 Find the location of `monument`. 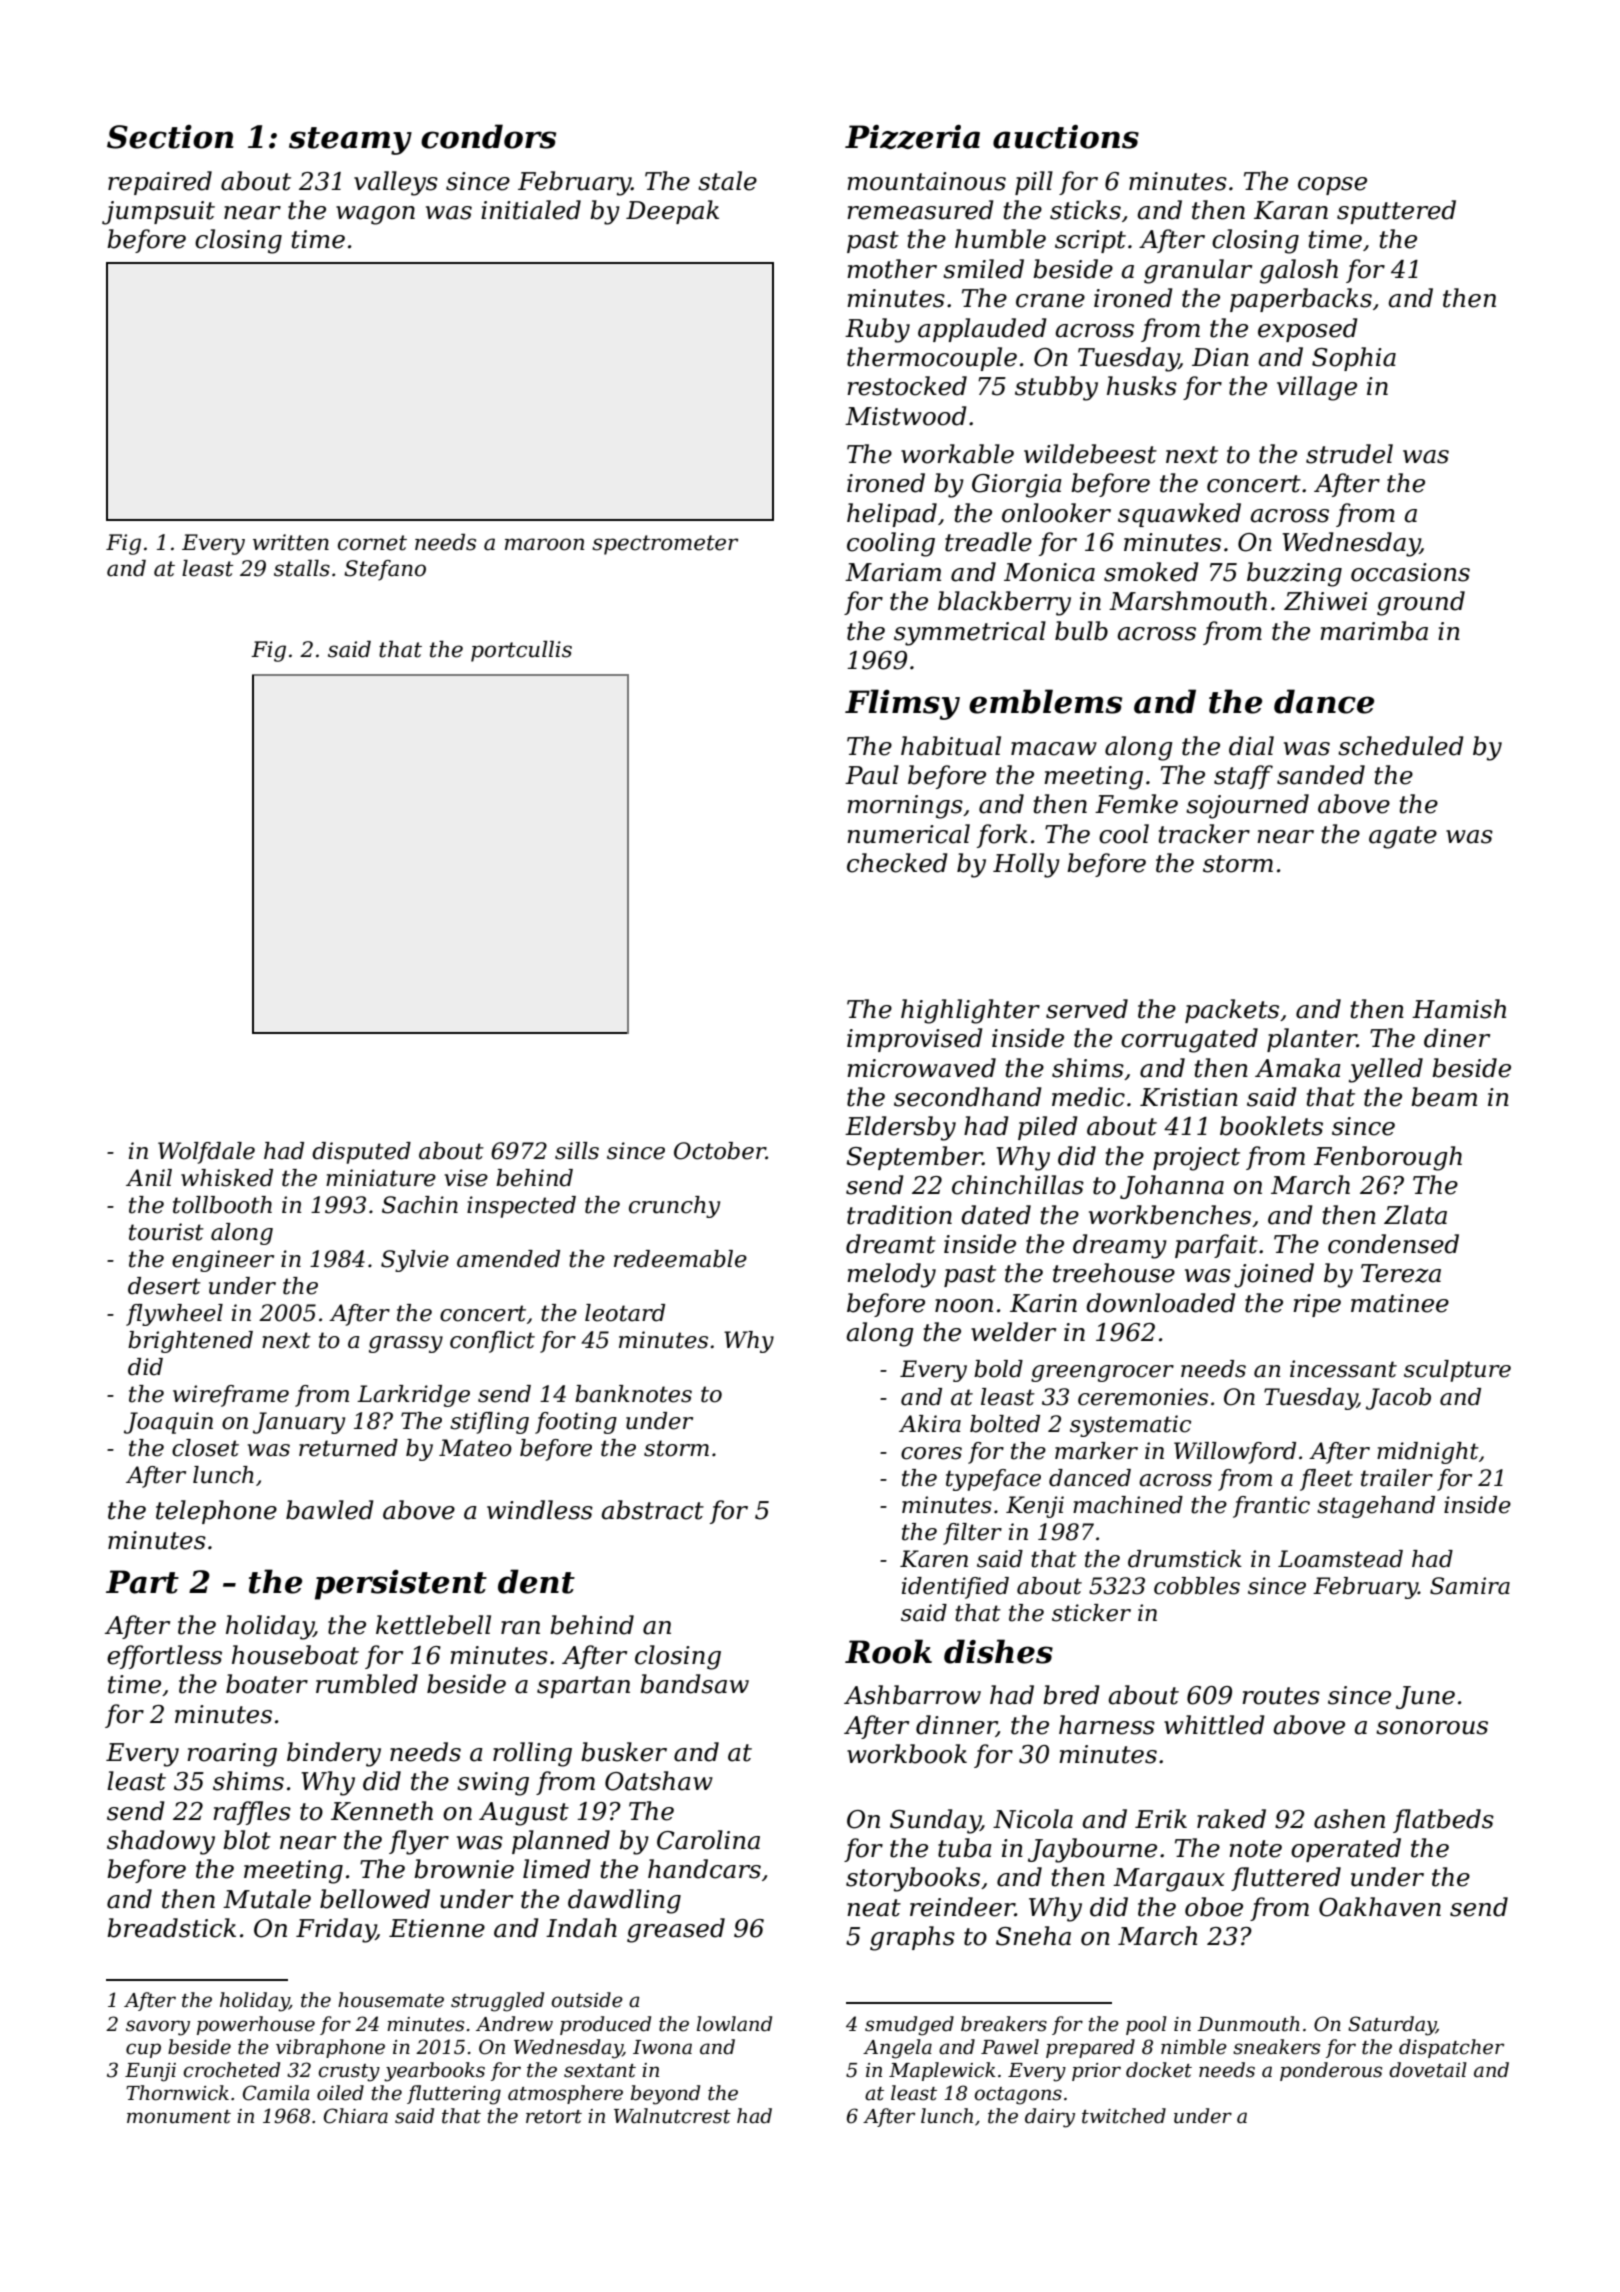

monument is located at coordinates (179, 2117).
